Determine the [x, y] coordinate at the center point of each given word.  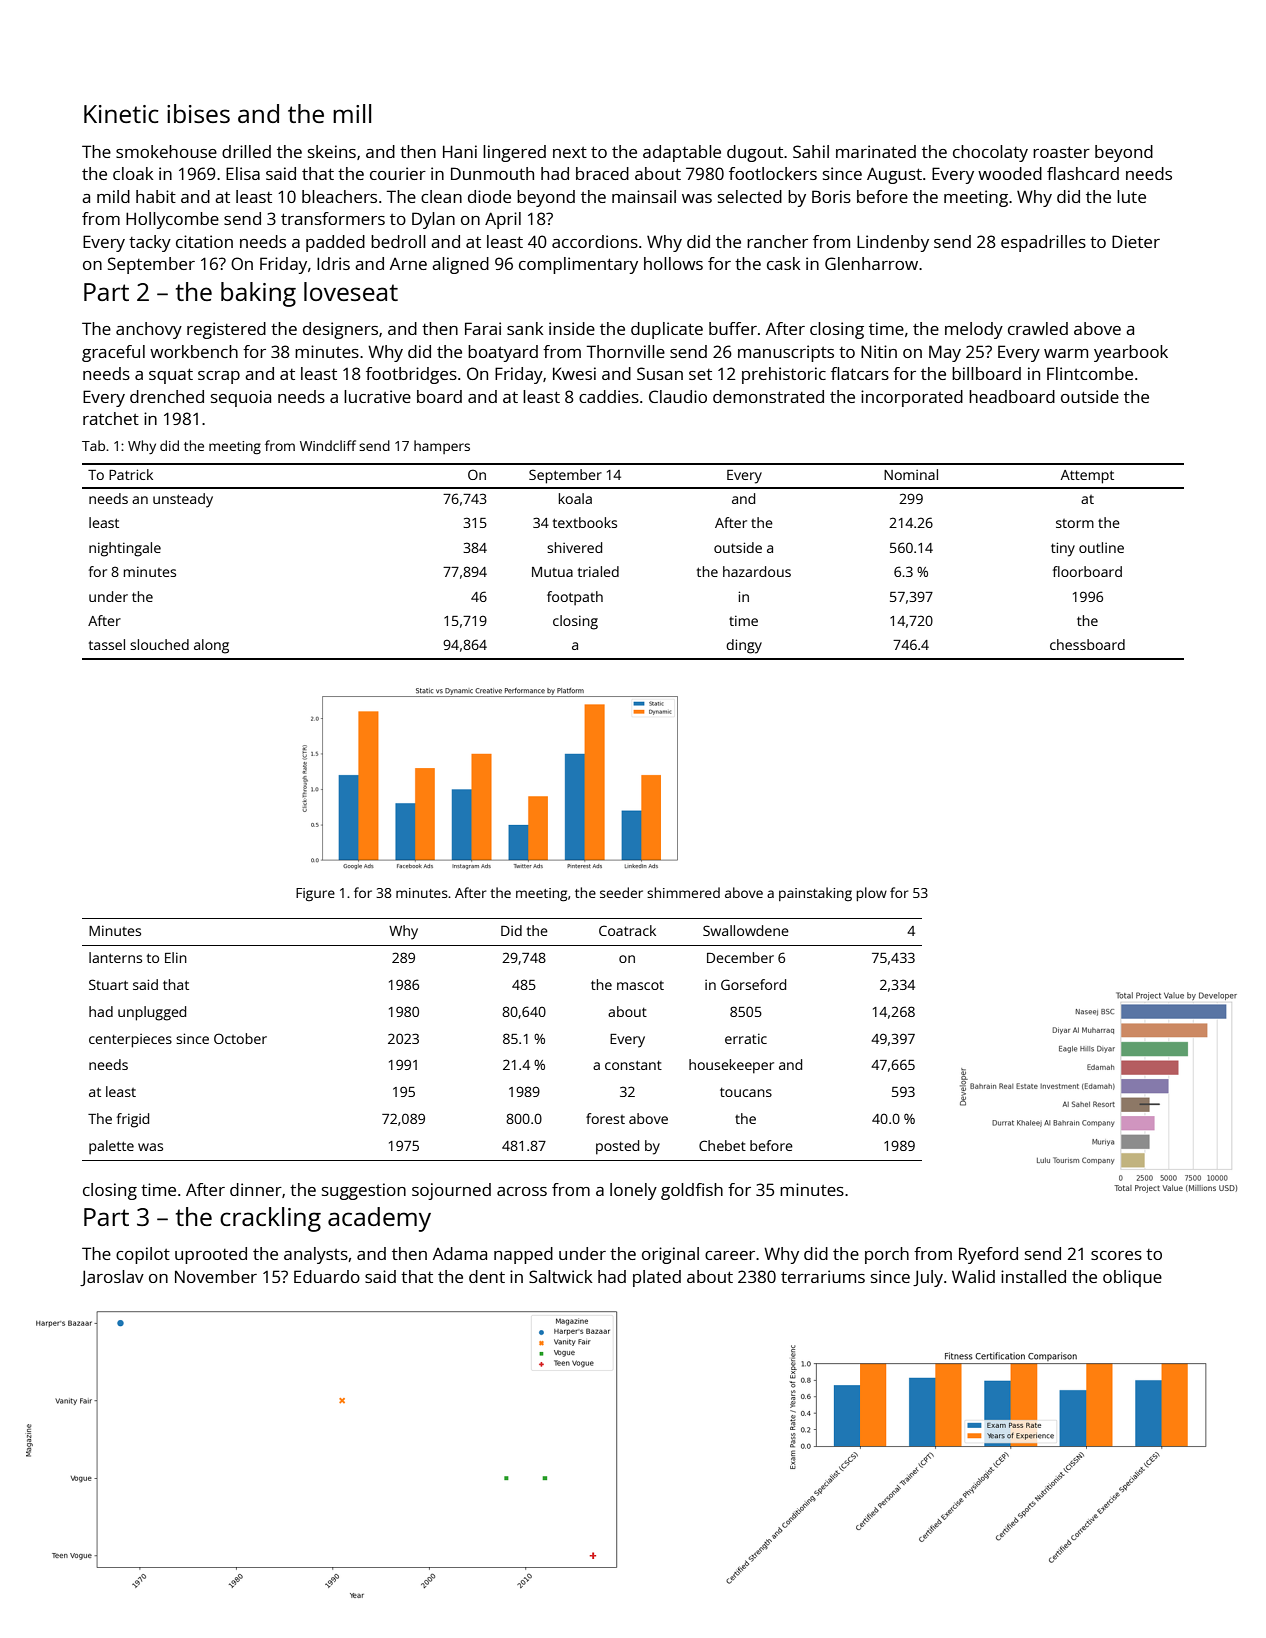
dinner [256, 1189]
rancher [777, 241]
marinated [876, 151]
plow [872, 894]
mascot [640, 985]
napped [523, 1255]
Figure [315, 894]
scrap [219, 377]
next [570, 152]
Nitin [879, 351]
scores [1116, 1255]
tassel [107, 644]
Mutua [552, 572]
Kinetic [121, 114]
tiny [1063, 549]
